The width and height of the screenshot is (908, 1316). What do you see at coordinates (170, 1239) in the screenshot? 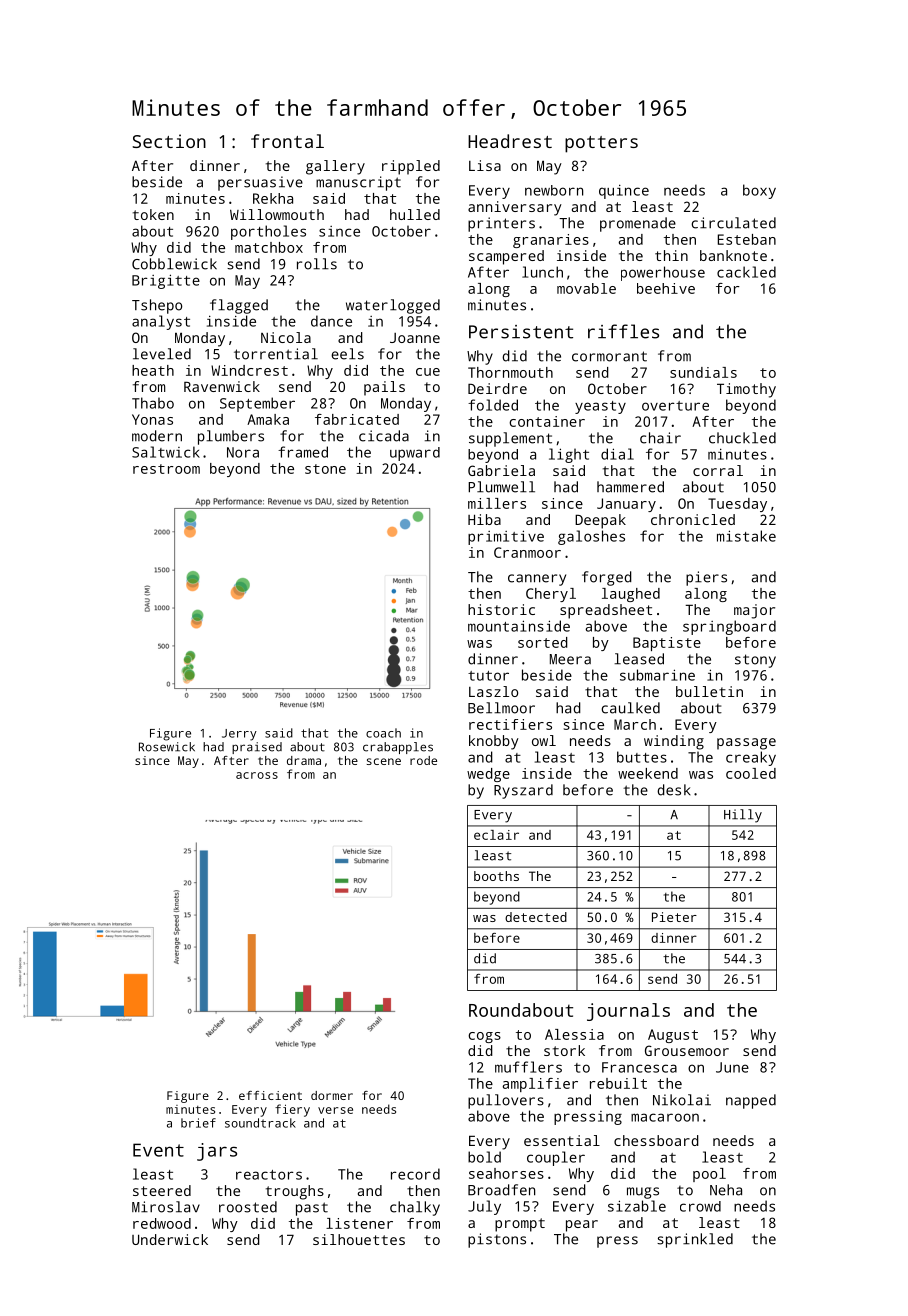
I see `Underwick` at bounding box center [170, 1239].
